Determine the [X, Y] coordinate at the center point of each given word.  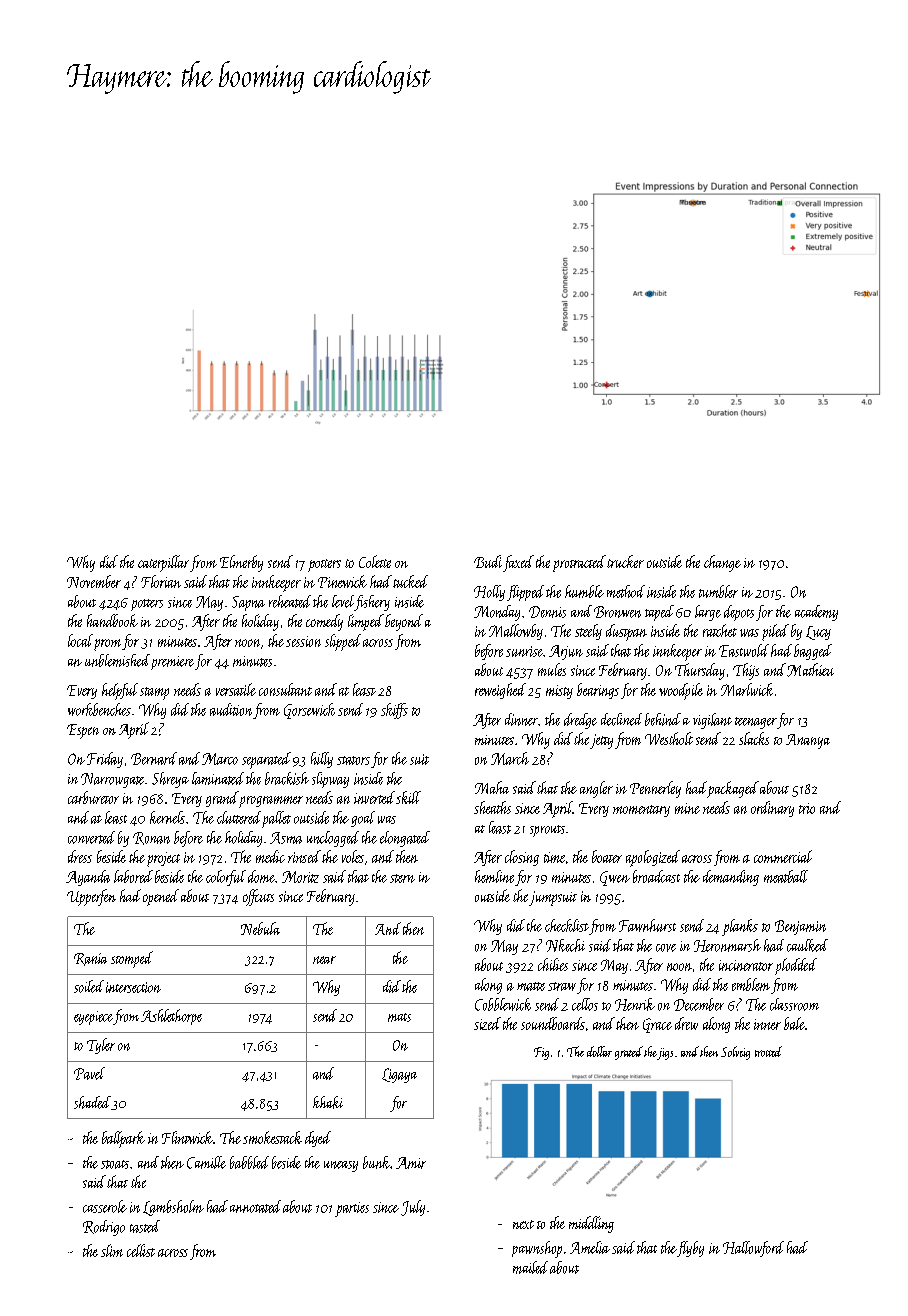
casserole [105, 1206]
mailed [530, 1267]
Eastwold [744, 650]
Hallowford [753, 1249]
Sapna [248, 603]
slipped [343, 642]
